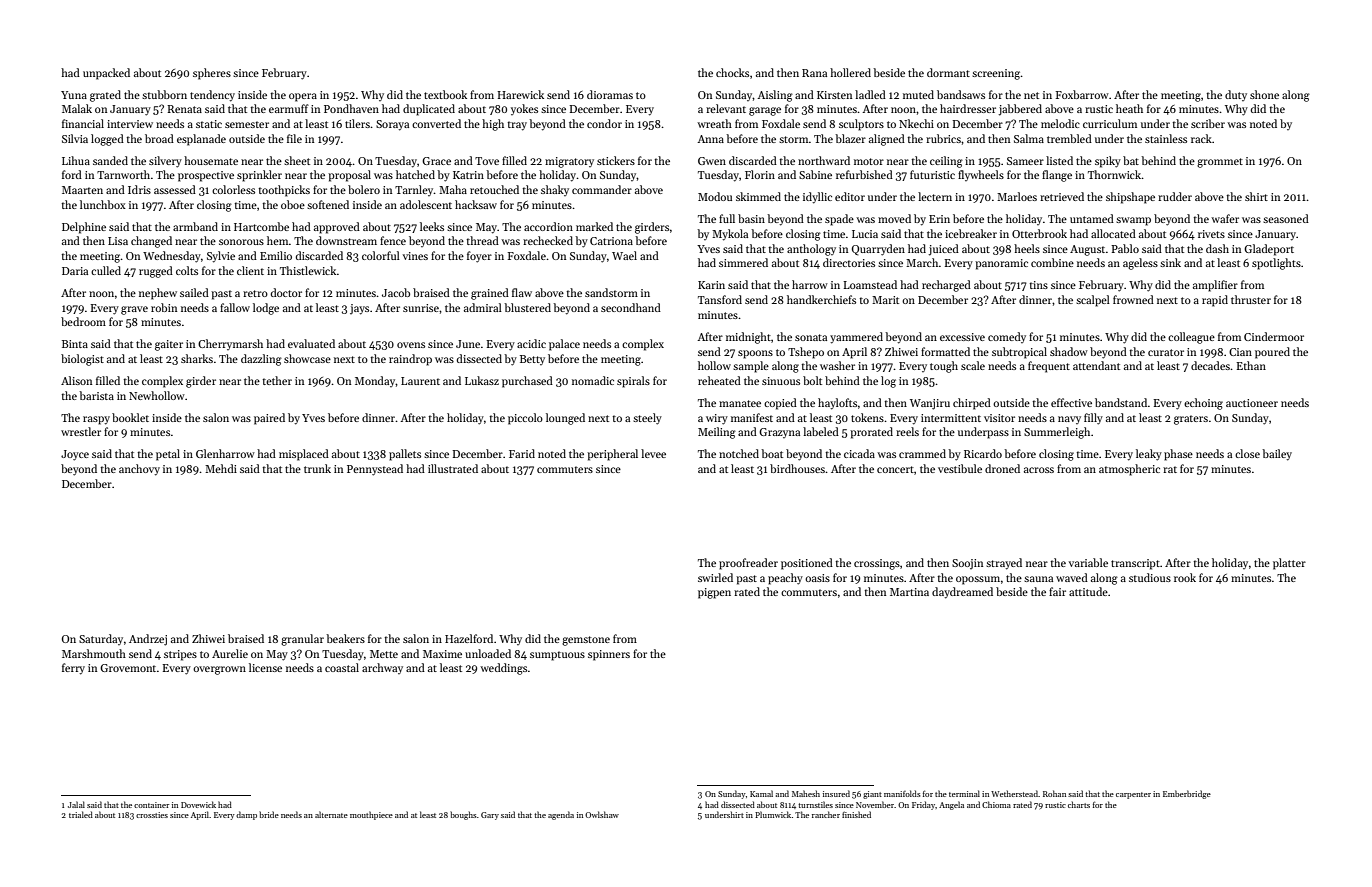 This image has height=887, width=1372. I want to click on spheres, so click(212, 74).
